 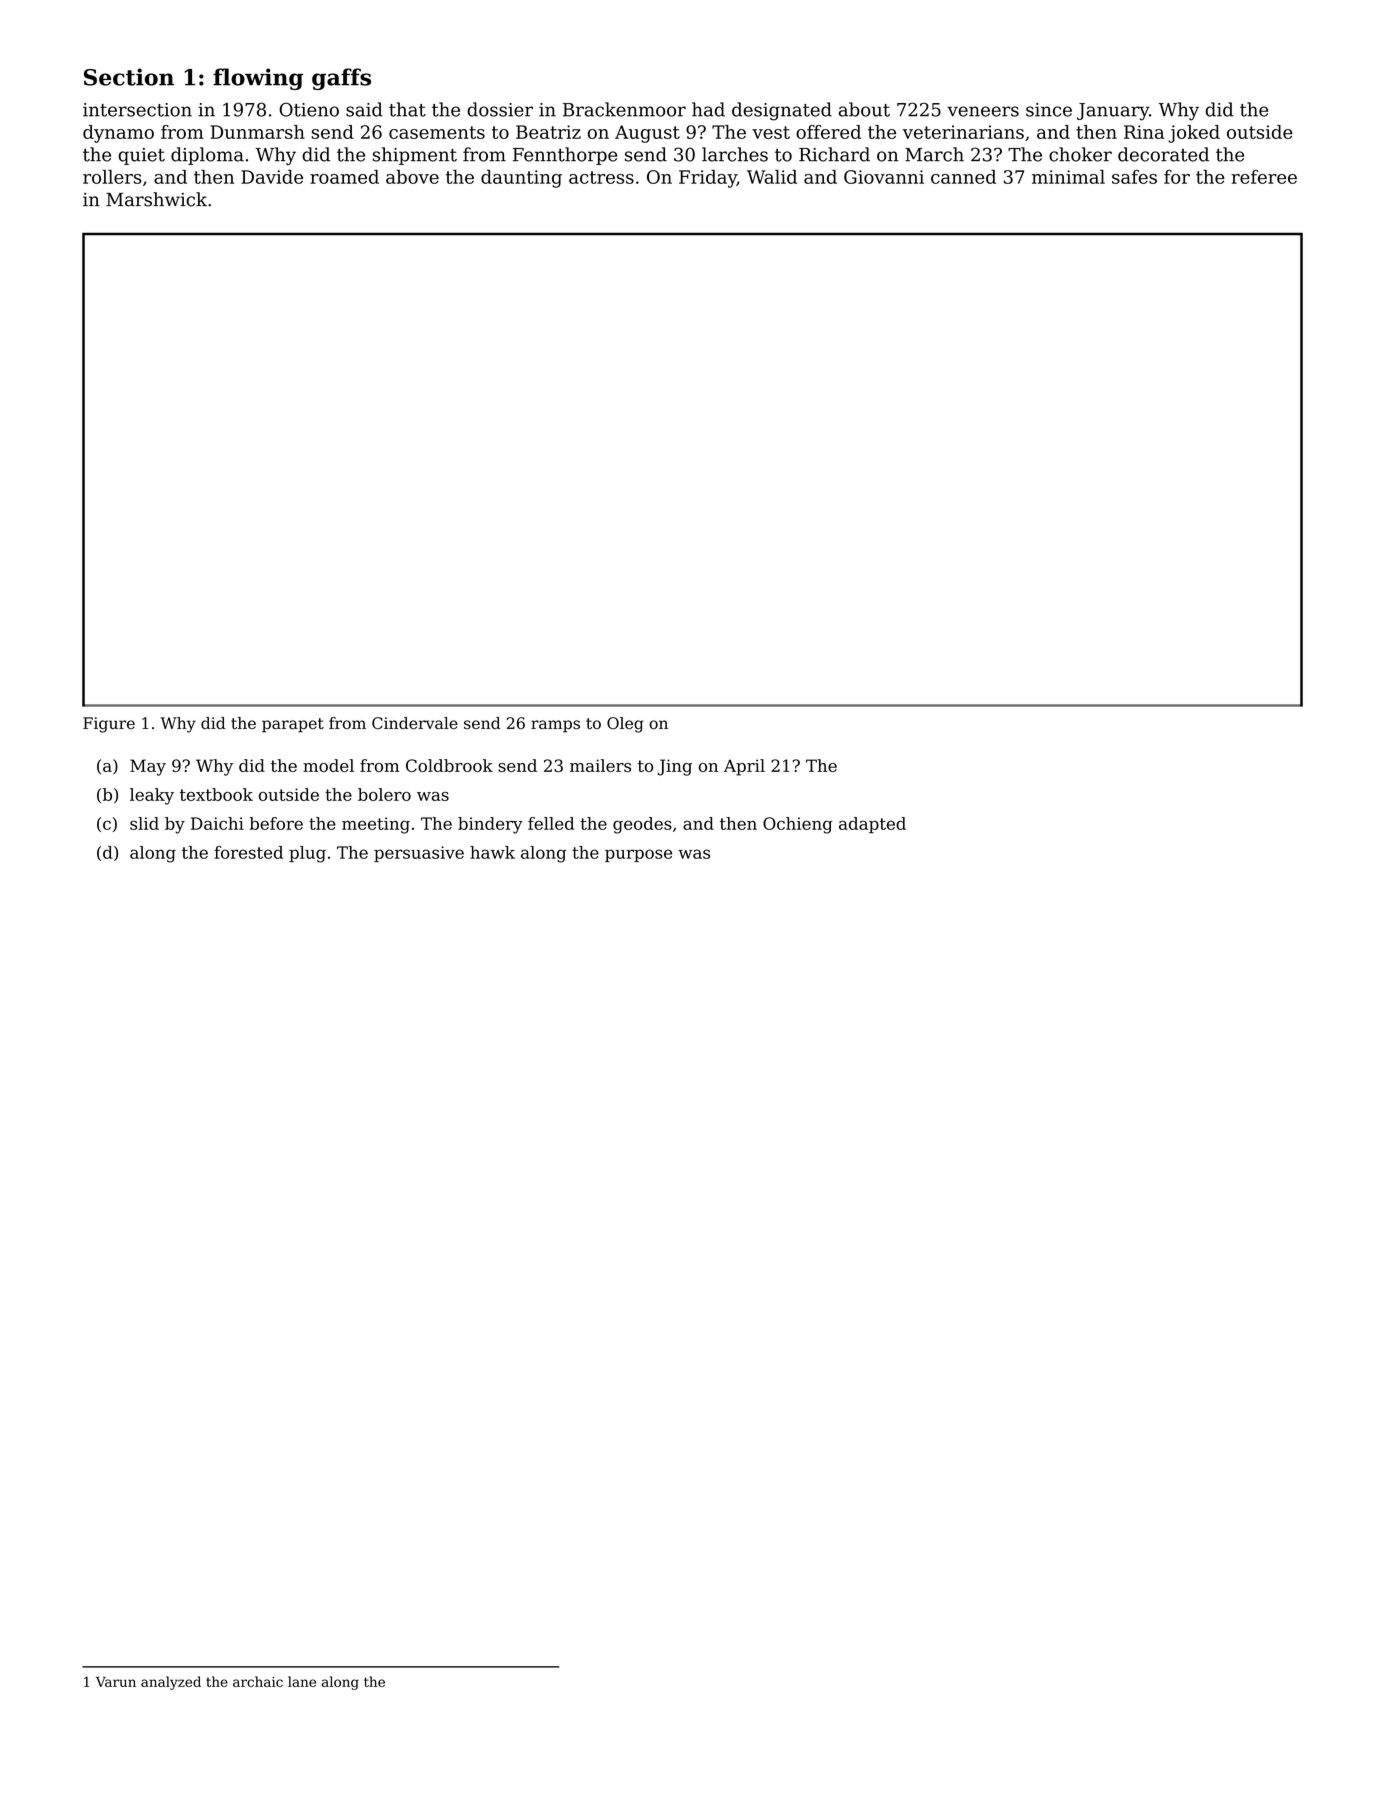 What do you see at coordinates (638, 855) in the screenshot?
I see `purpose` at bounding box center [638, 855].
